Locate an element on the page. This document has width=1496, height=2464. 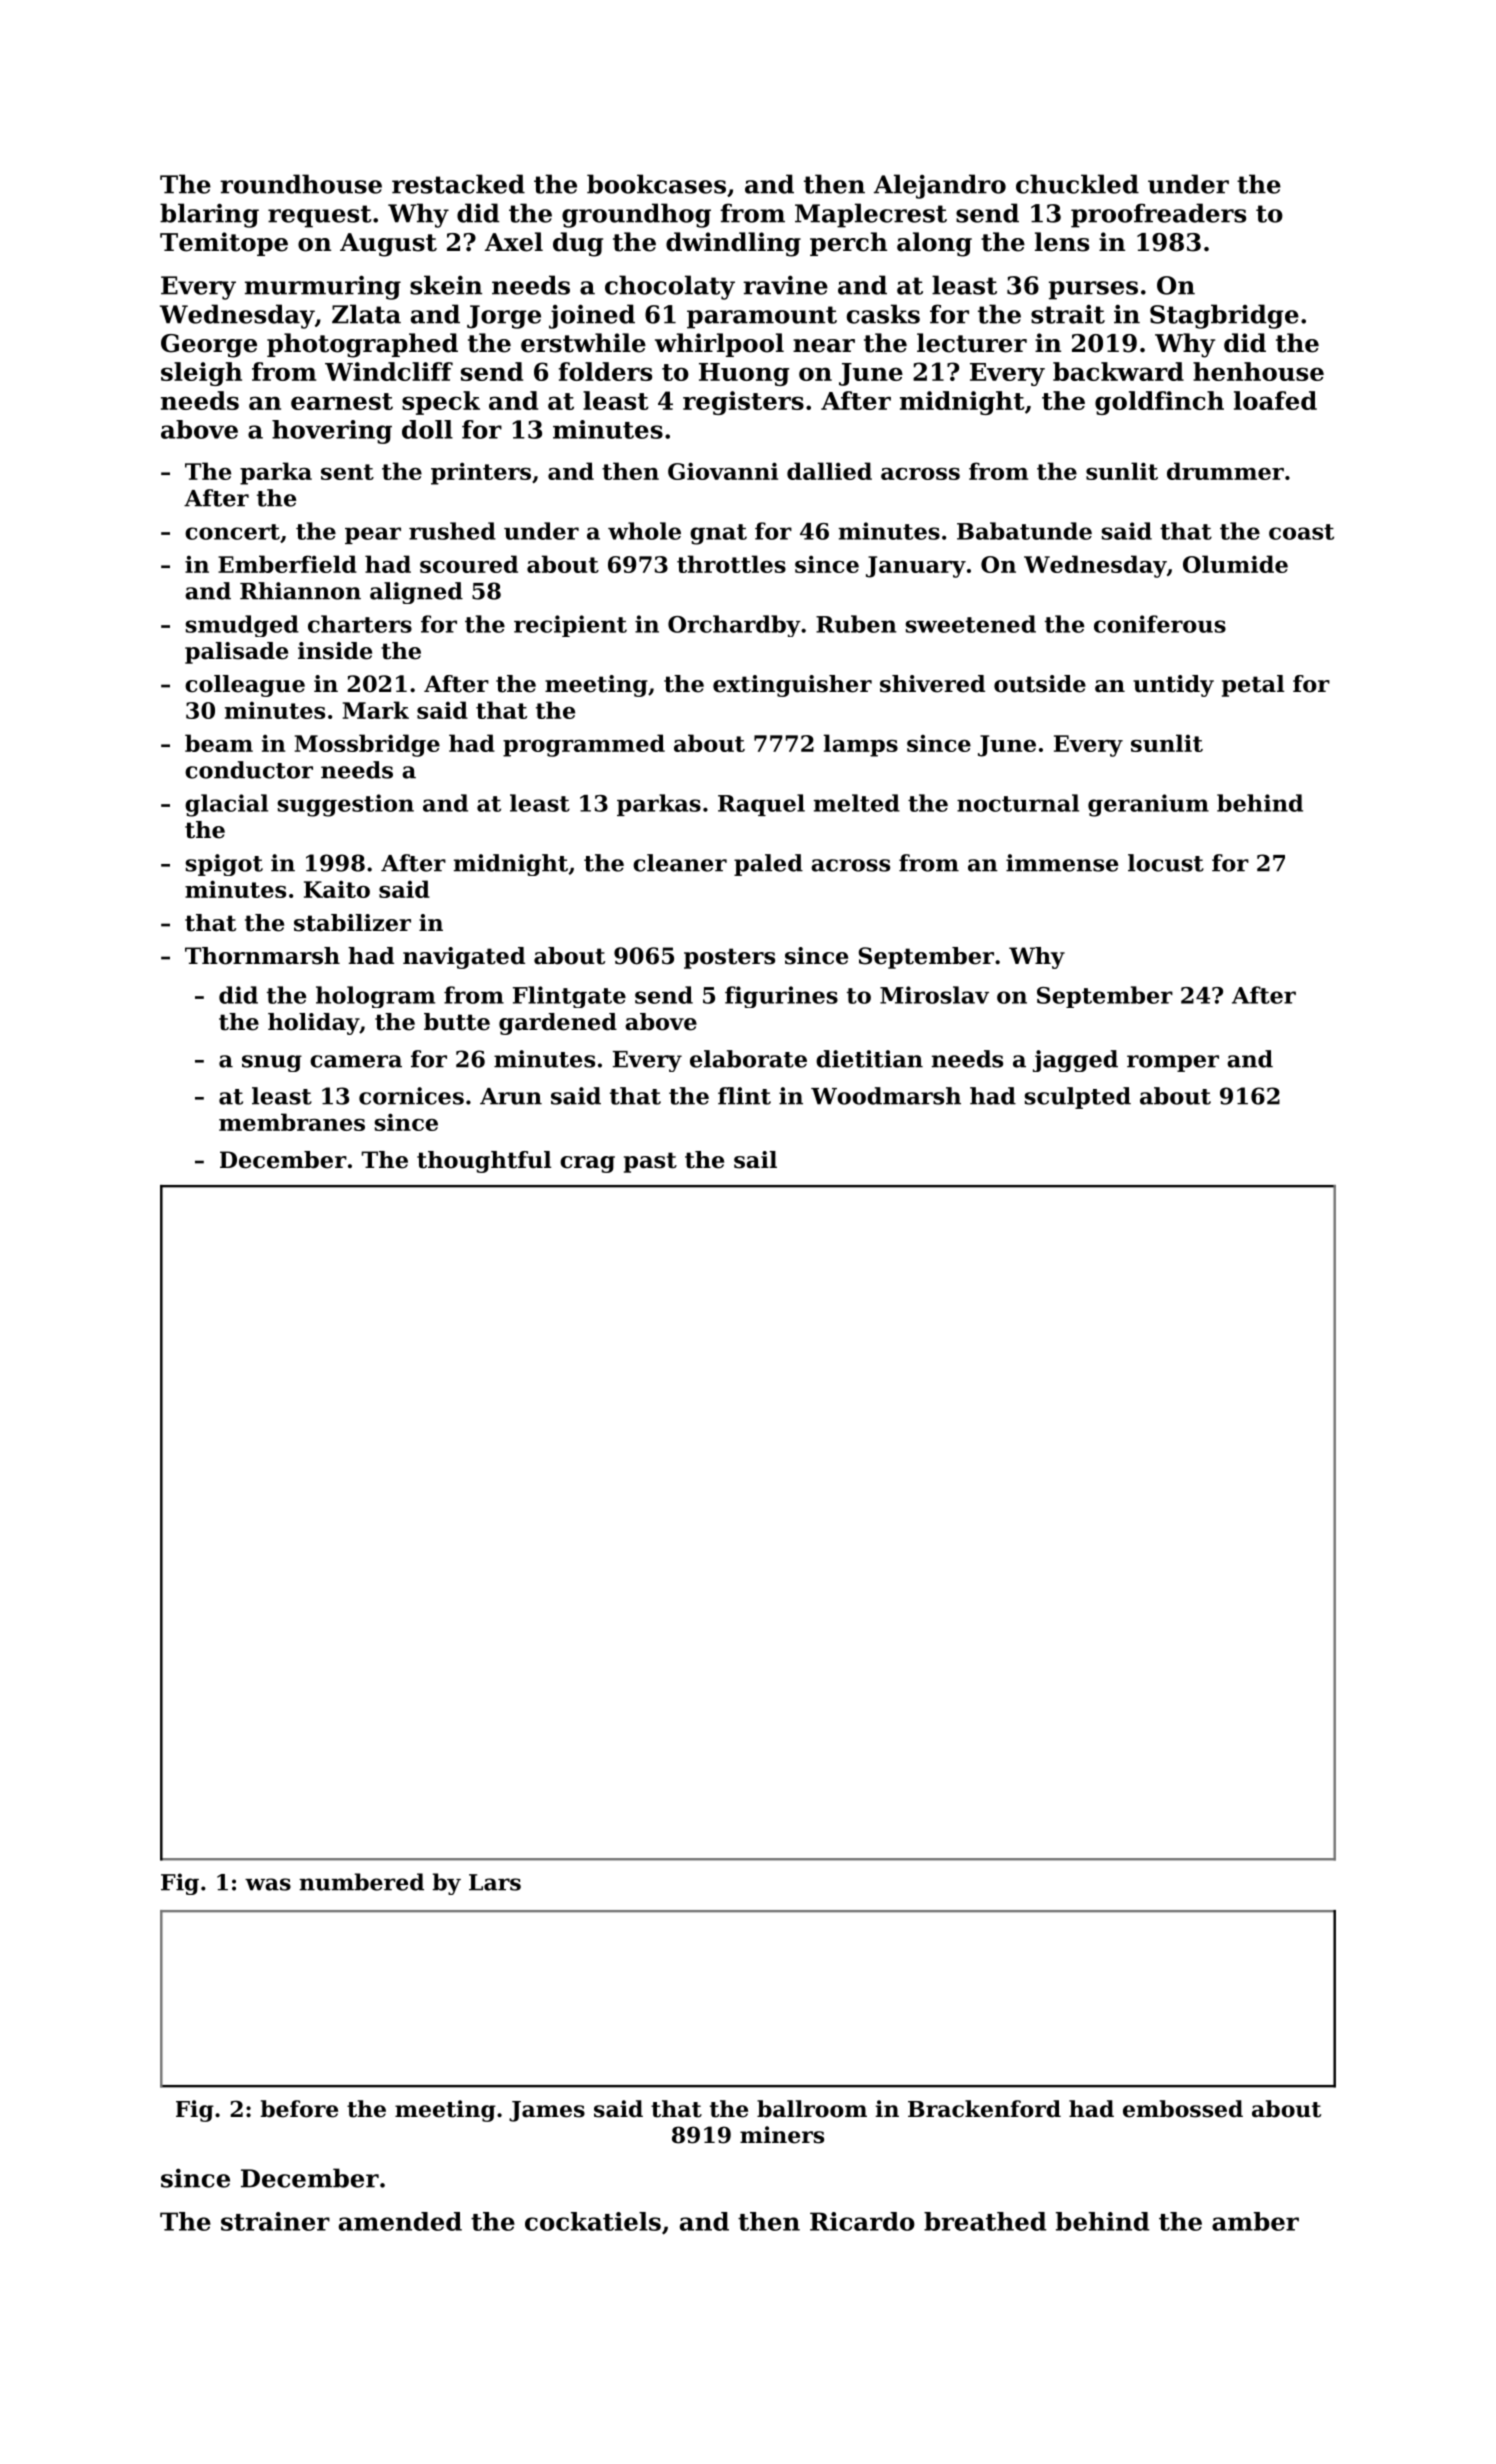
butte is located at coordinates (457, 1022).
